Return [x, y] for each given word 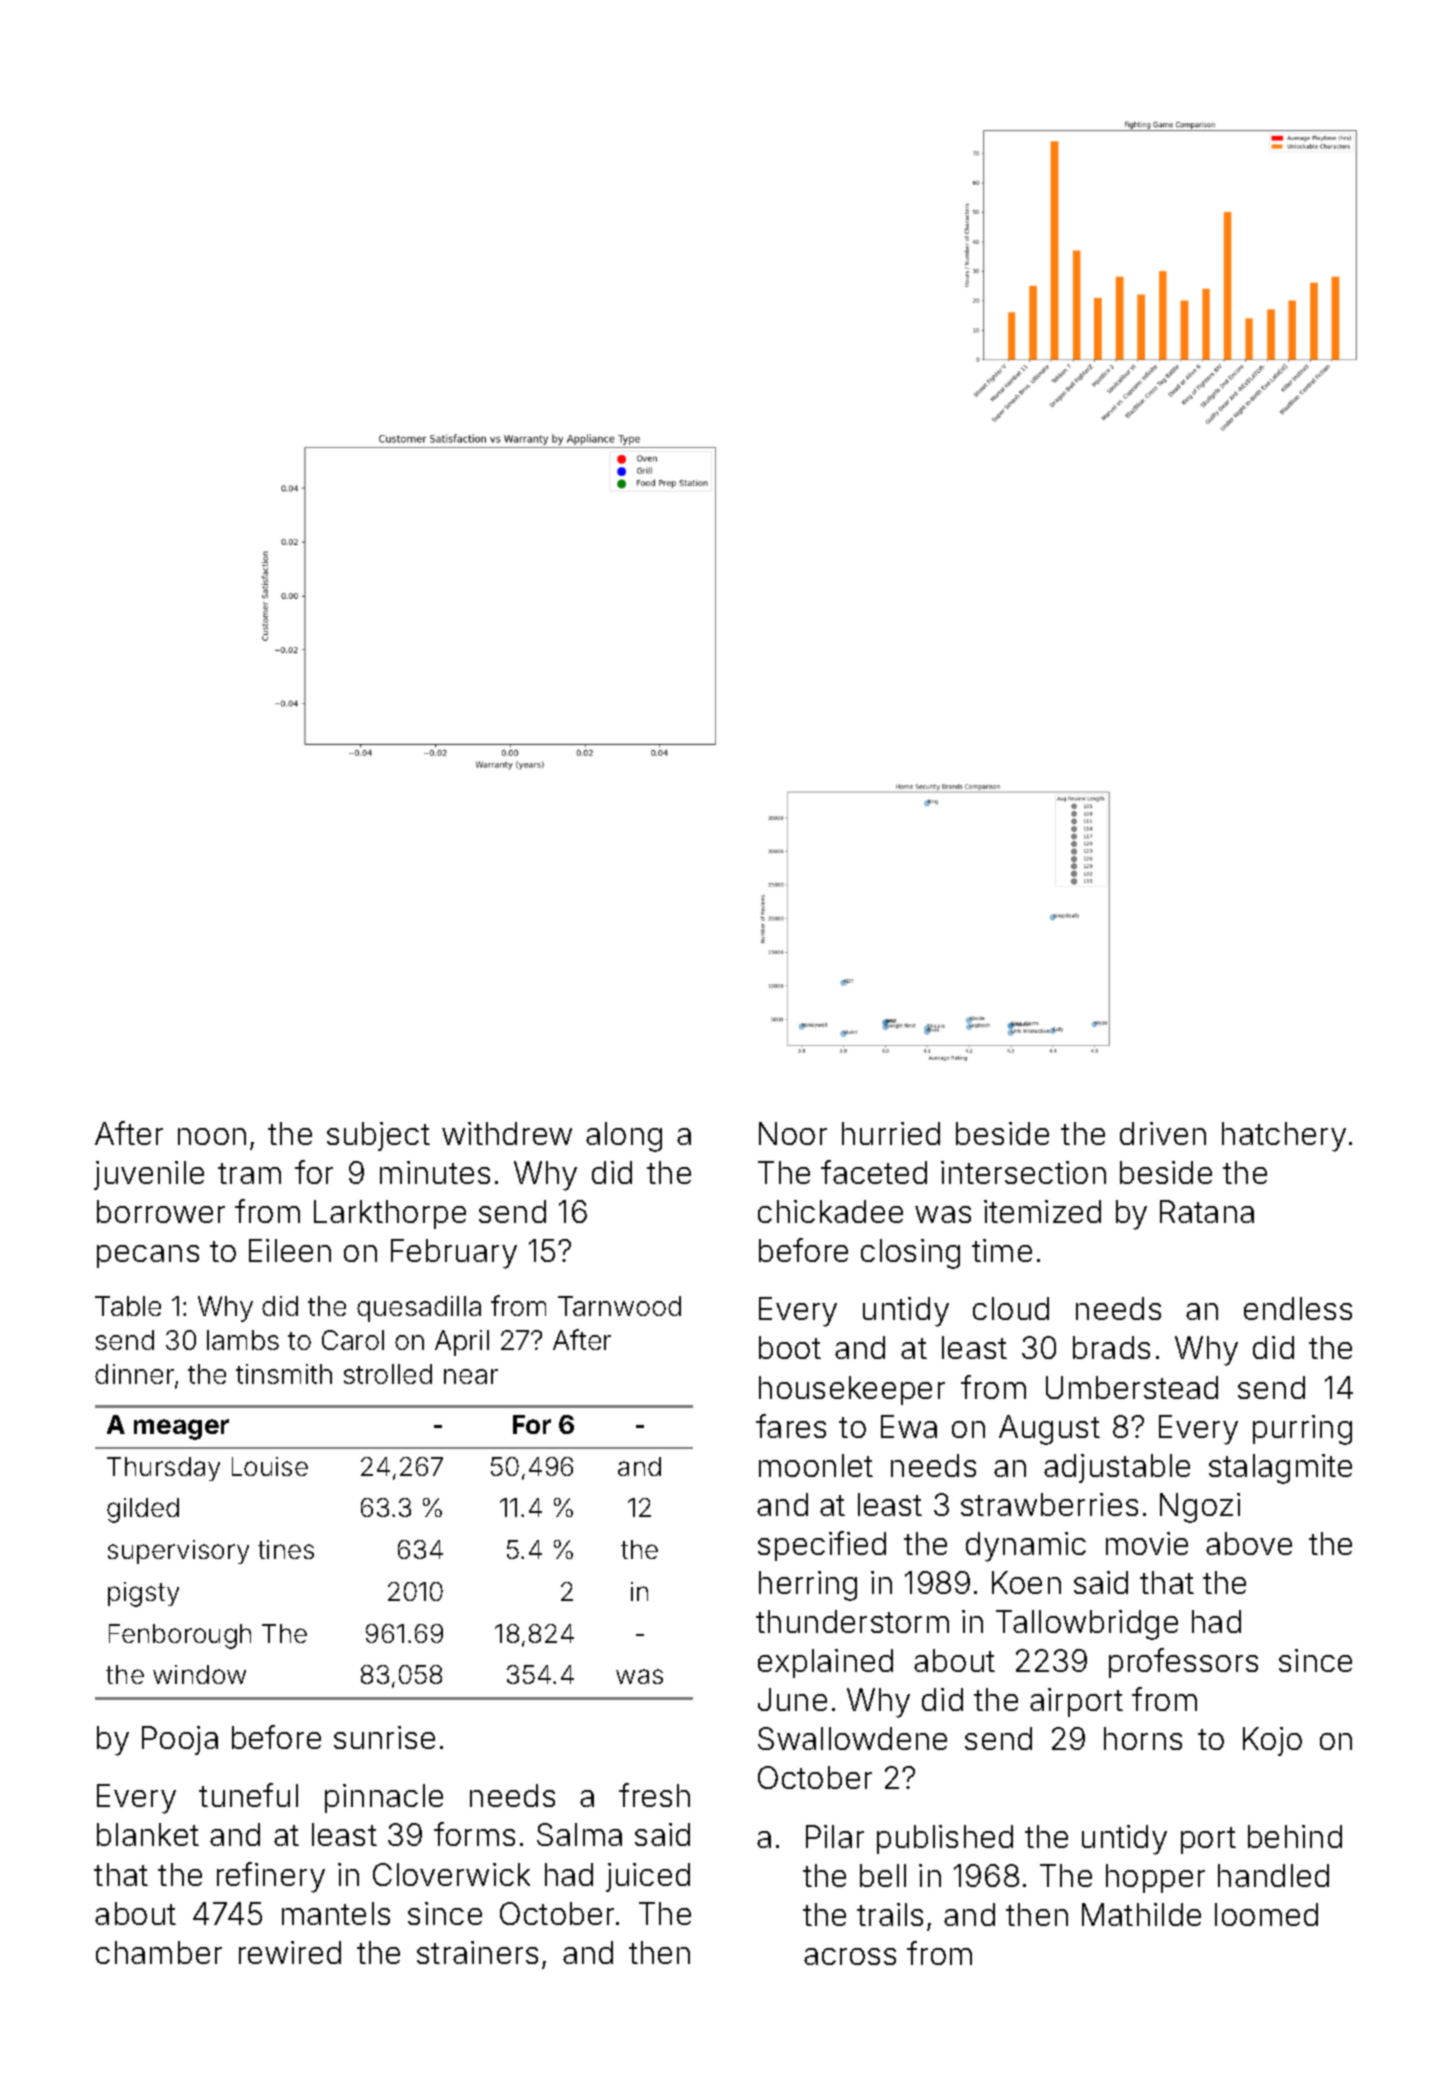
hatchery [1284, 1137]
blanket [148, 1834]
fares [791, 1426]
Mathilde [1141, 1914]
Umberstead [1132, 1387]
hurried [891, 1133]
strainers [477, 1952]
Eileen [290, 1250]
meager [181, 1429]
